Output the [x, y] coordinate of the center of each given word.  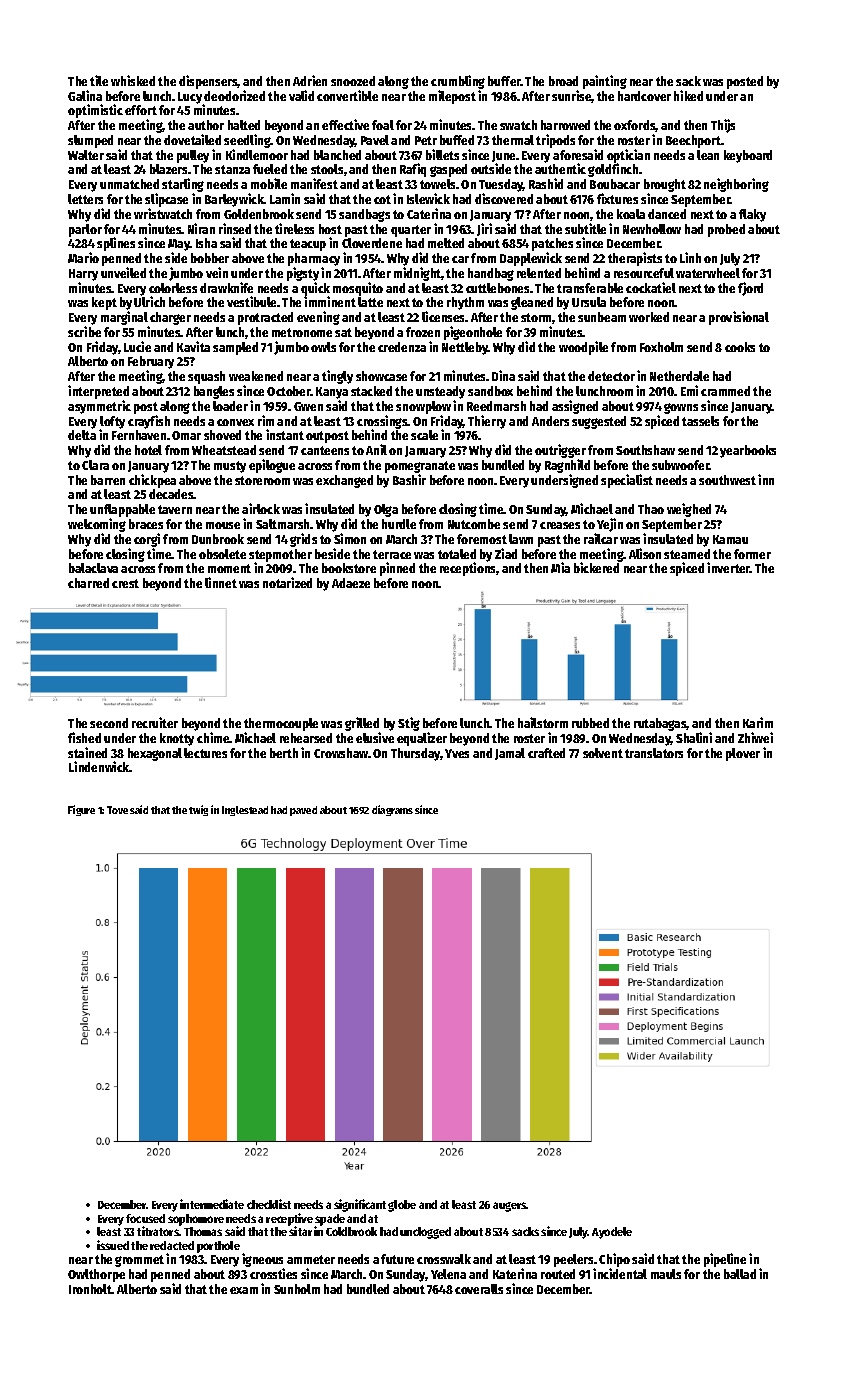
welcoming [97, 525]
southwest [727, 480]
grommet [139, 1261]
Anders [550, 421]
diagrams [392, 810]
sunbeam [602, 317]
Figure [81, 810]
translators [654, 753]
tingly [337, 377]
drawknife [226, 287]
